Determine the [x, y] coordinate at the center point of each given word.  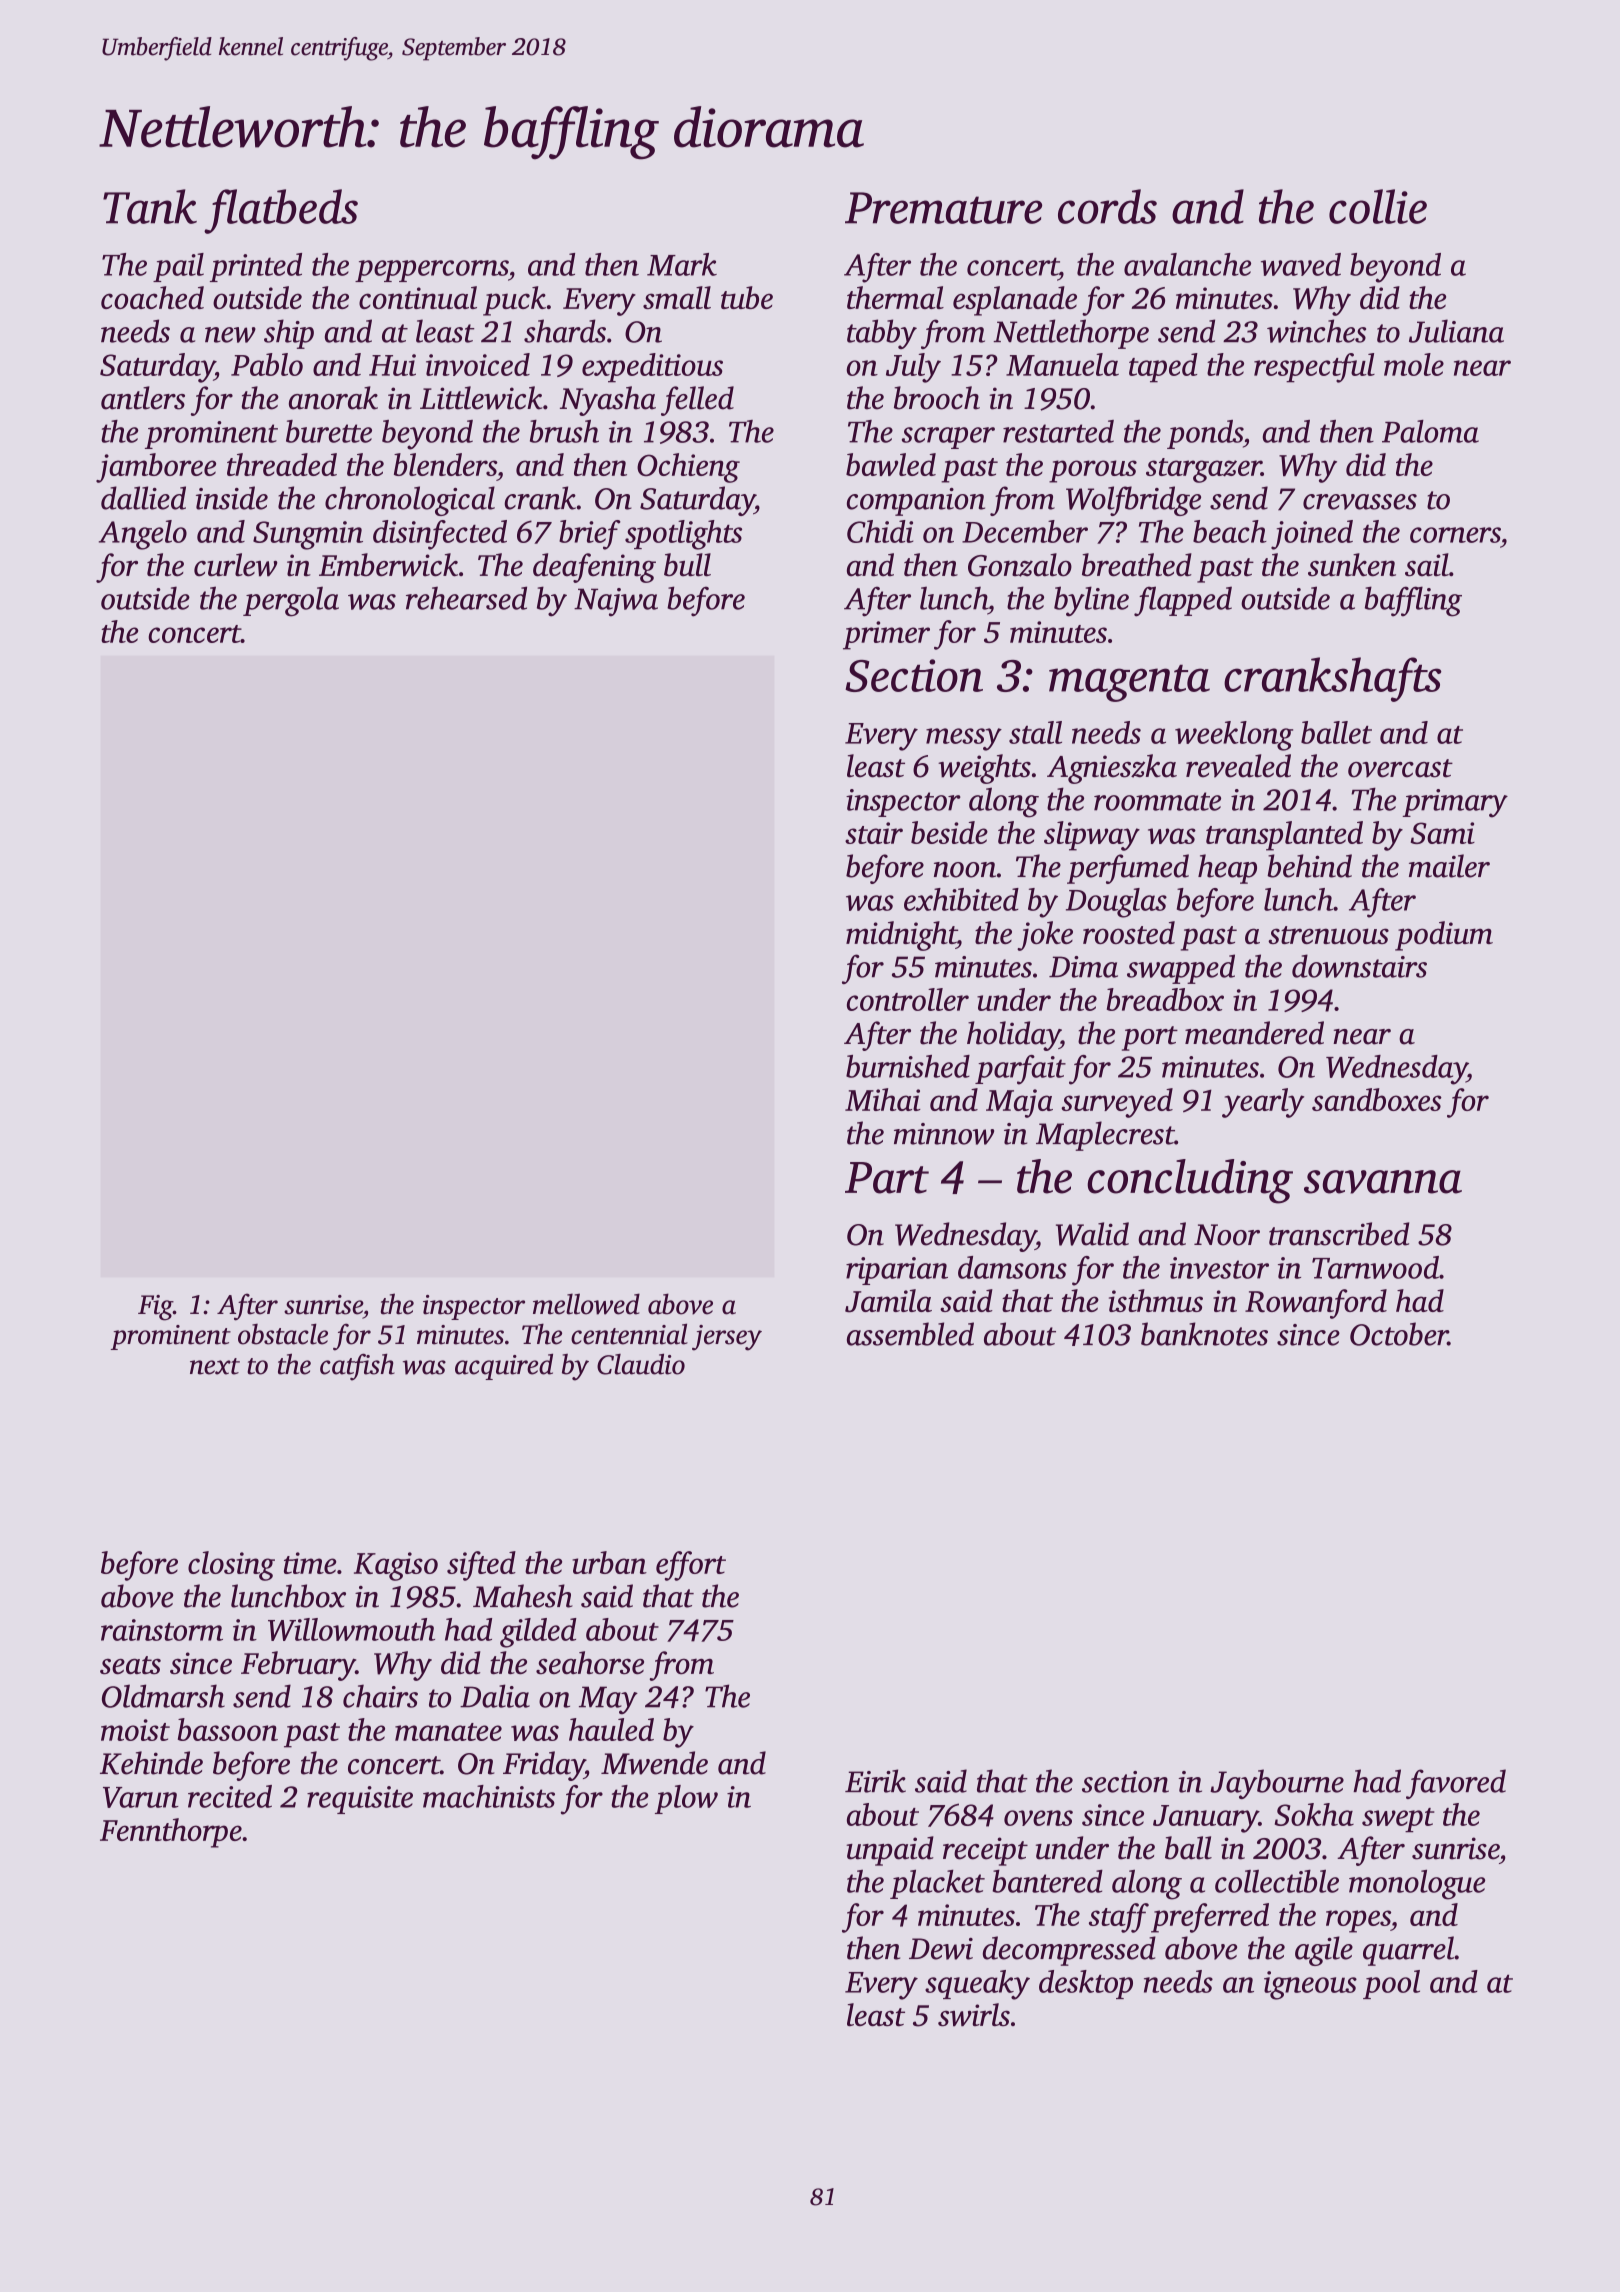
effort [691, 1566]
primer [886, 635]
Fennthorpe [171, 1833]
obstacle [283, 1334]
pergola [291, 602]
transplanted [1284, 836]
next [215, 1366]
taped [1163, 368]
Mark [682, 264]
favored [1456, 1784]
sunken [1352, 565]
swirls [974, 2014]
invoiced [478, 364]
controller [908, 999]
